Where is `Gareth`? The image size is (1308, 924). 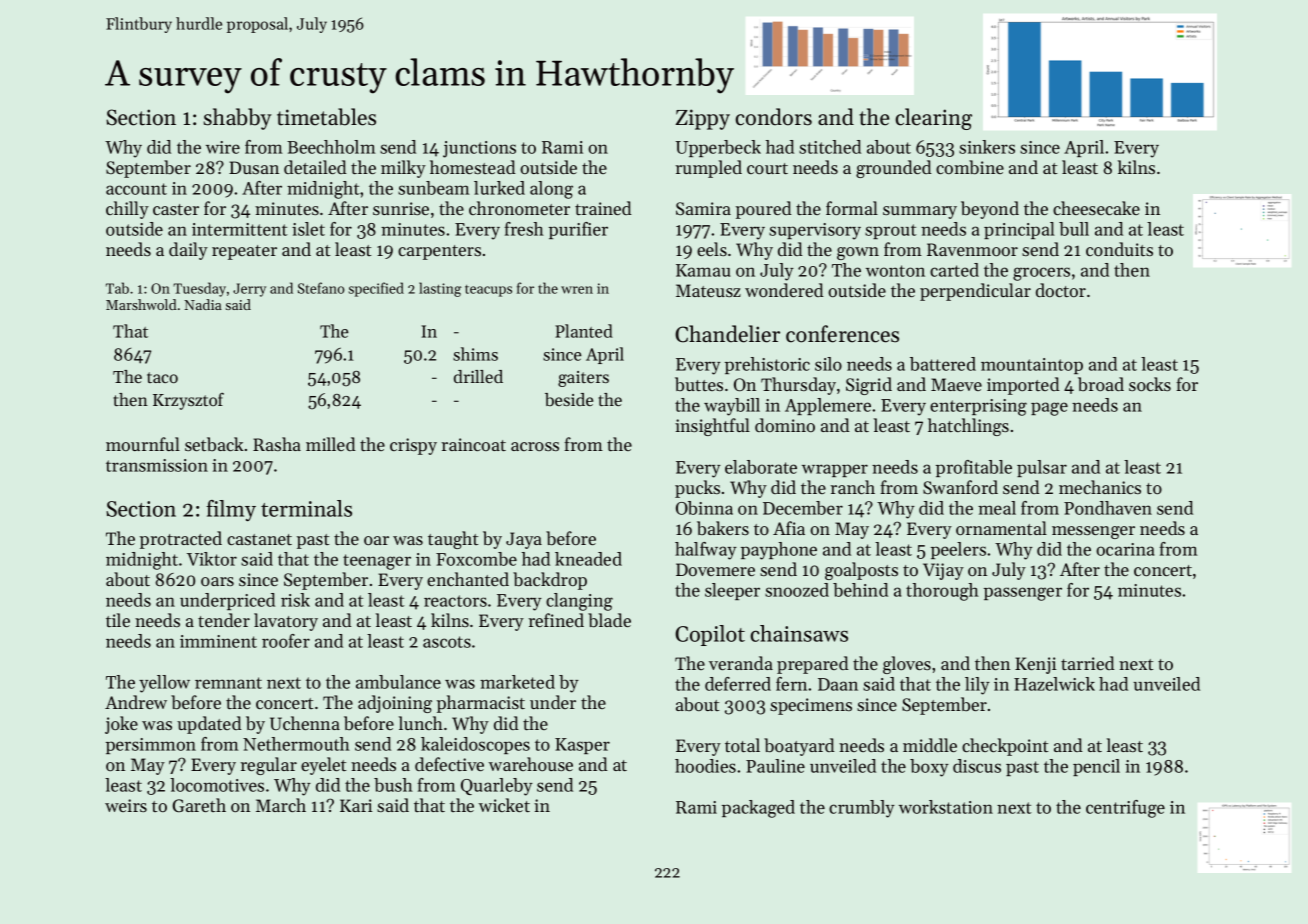 Gareth is located at coordinates (199, 805).
